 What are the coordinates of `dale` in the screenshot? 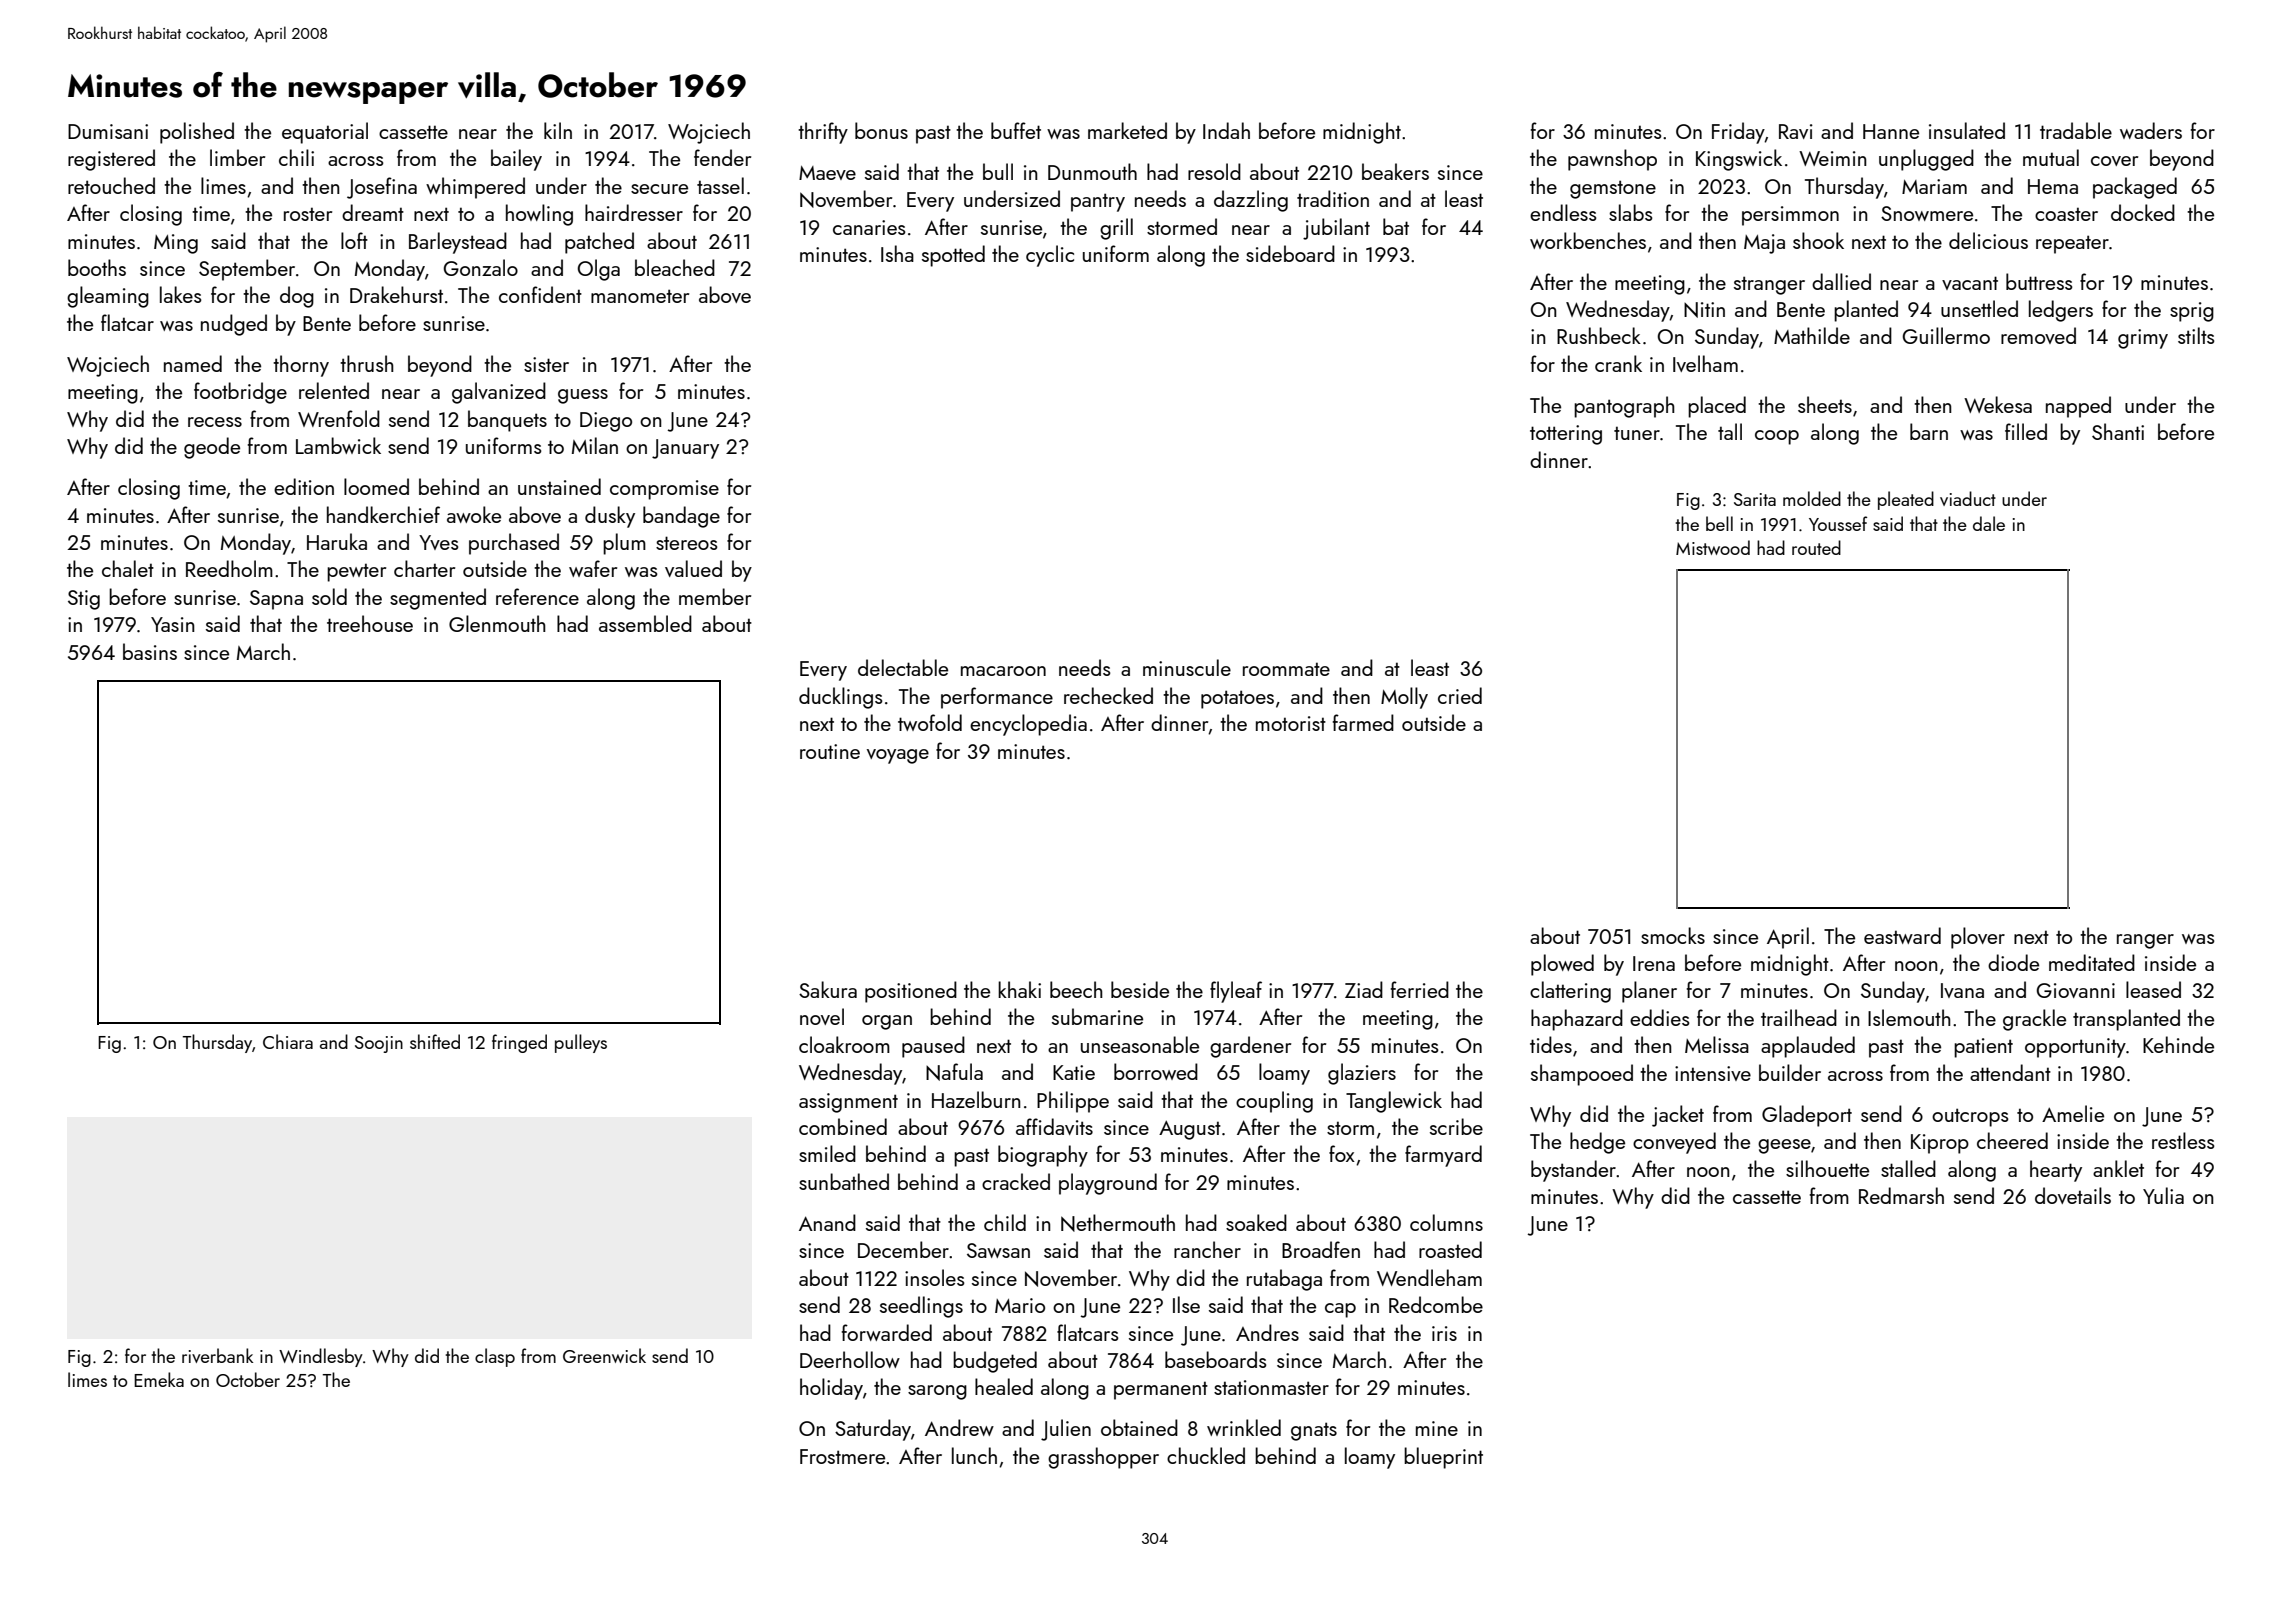 It's located at (1989, 523).
